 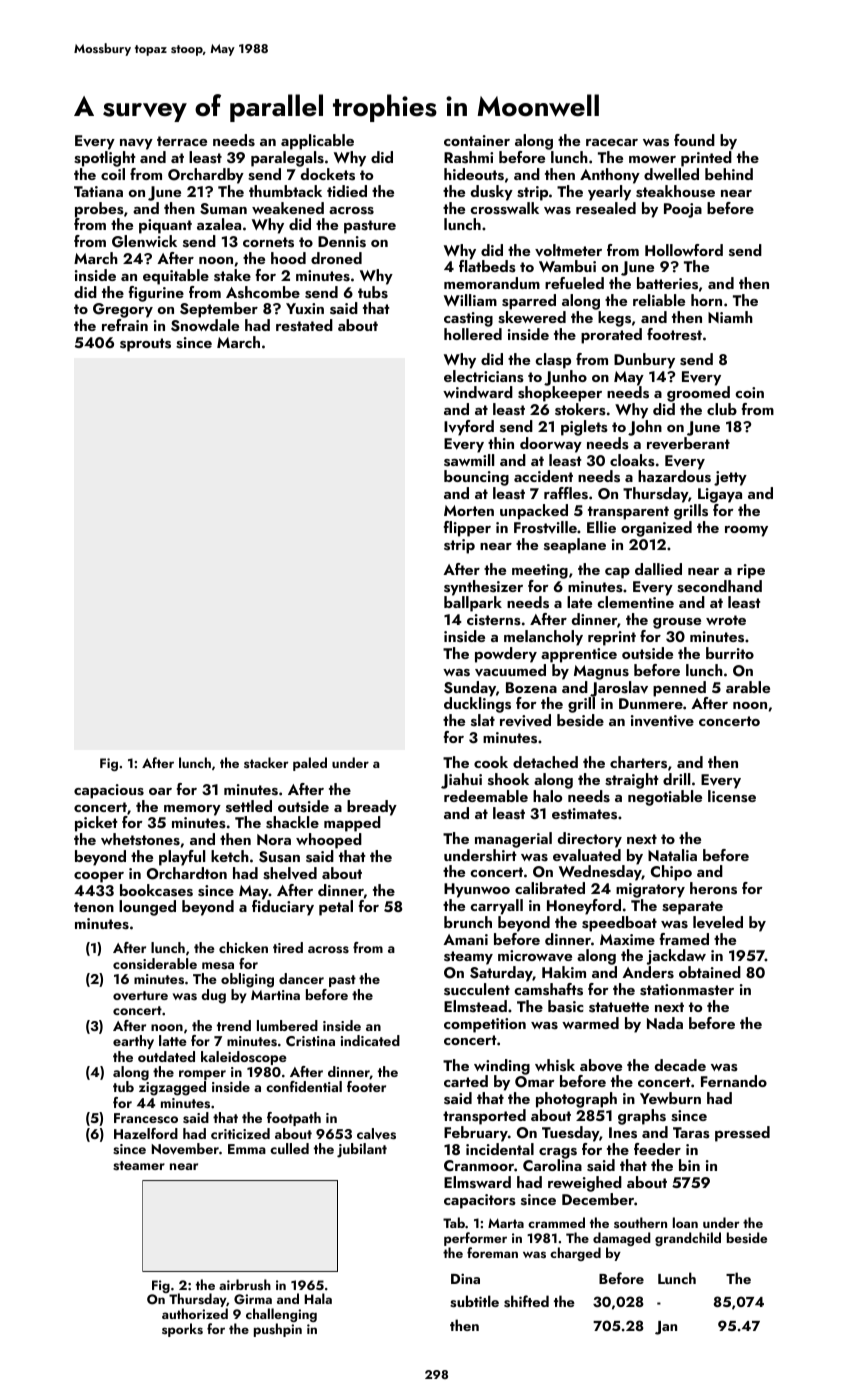 I want to click on damaged, so click(x=622, y=1240).
